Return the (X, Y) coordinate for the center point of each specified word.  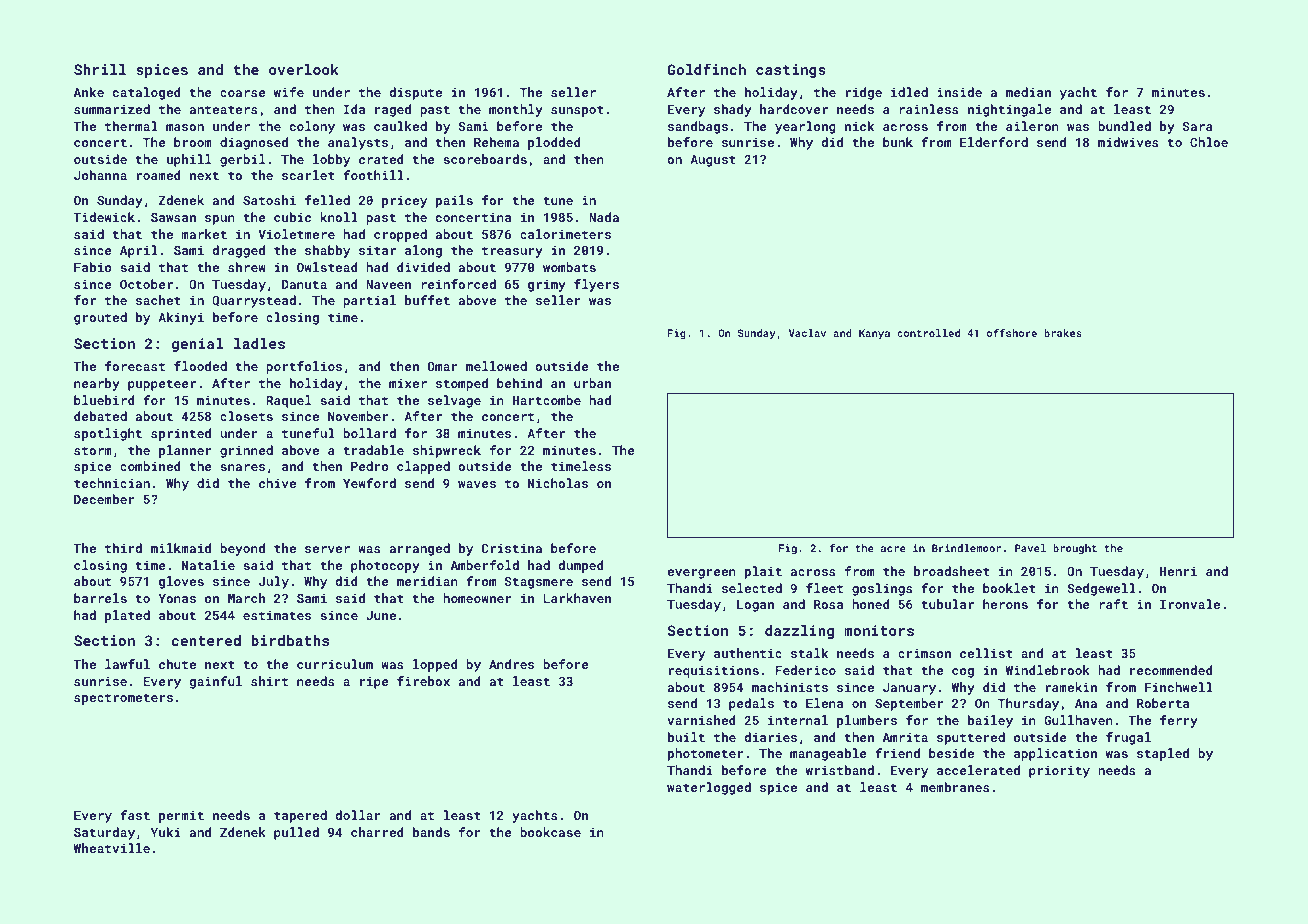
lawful (127, 664)
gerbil (242, 160)
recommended (1171, 670)
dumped (581, 566)
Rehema (496, 142)
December (104, 499)
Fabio (93, 267)
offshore (1012, 333)
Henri (1178, 571)
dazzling (799, 632)
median (1028, 92)
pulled (296, 833)
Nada (604, 217)
